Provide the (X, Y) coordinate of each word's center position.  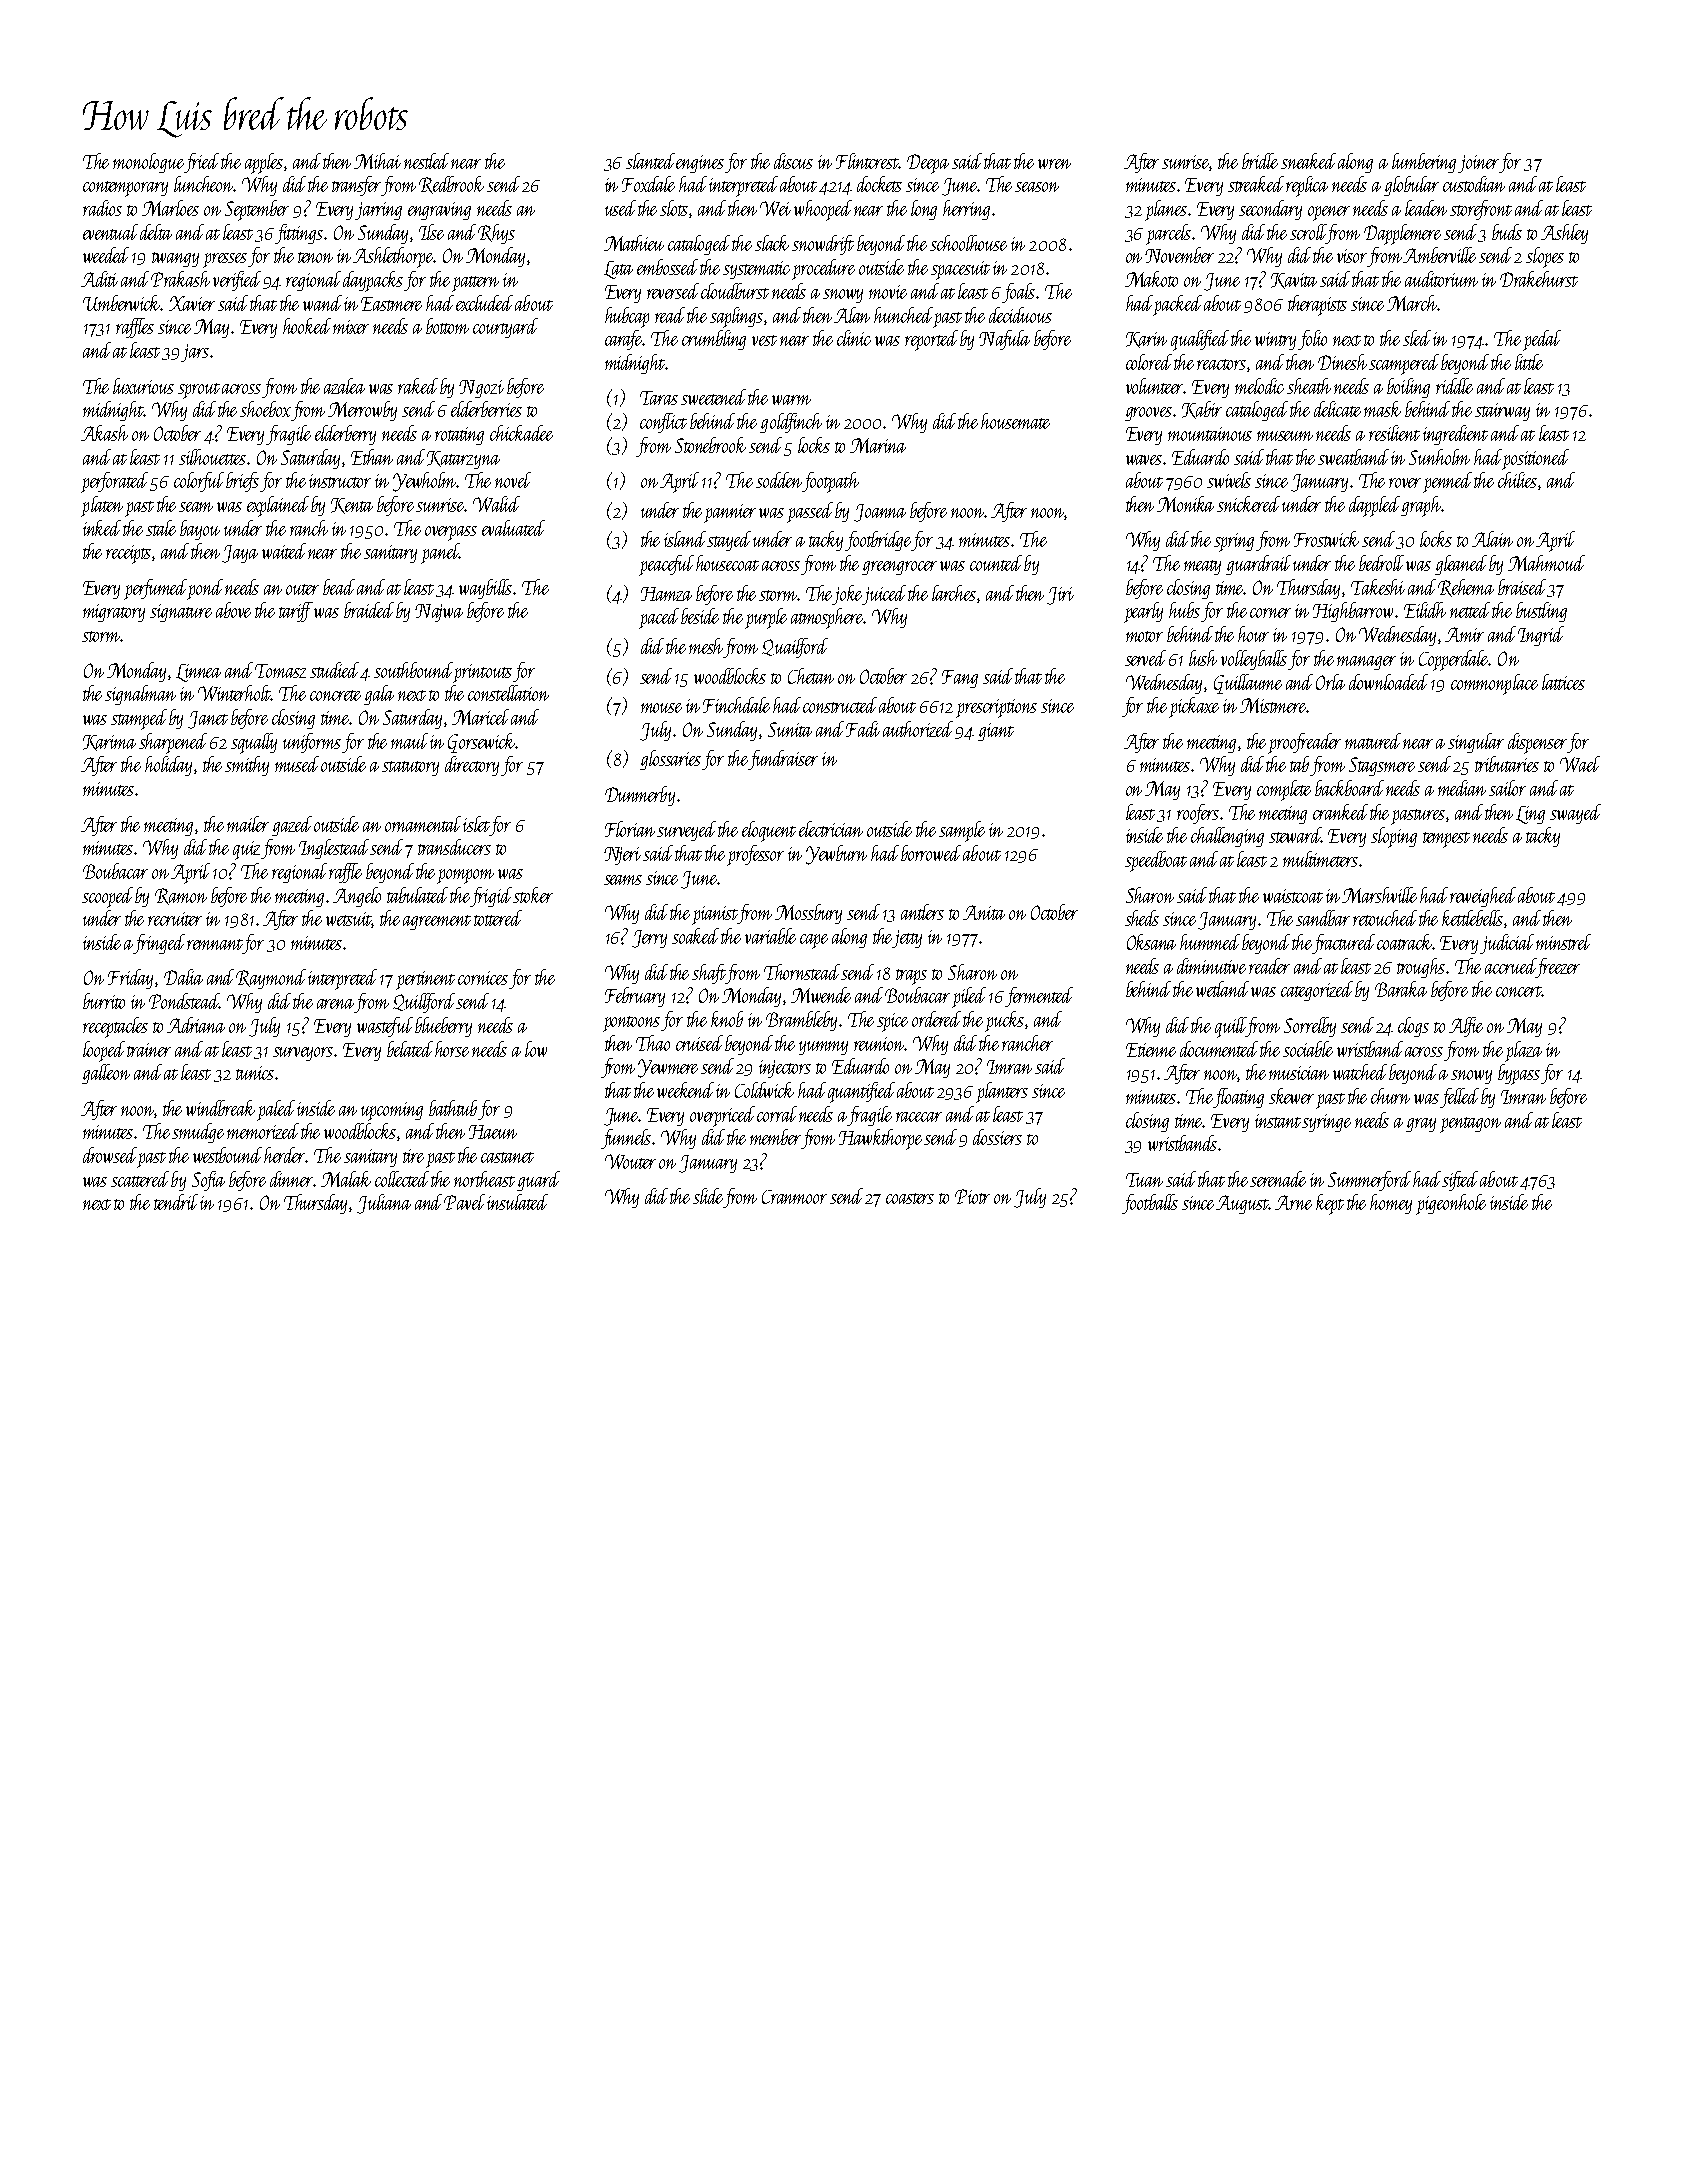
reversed (673, 291)
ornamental (423, 824)
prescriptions (996, 708)
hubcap (627, 317)
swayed (1575, 814)
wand (322, 303)
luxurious (143, 386)
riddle (1454, 386)
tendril (176, 1202)
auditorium (1441, 279)
